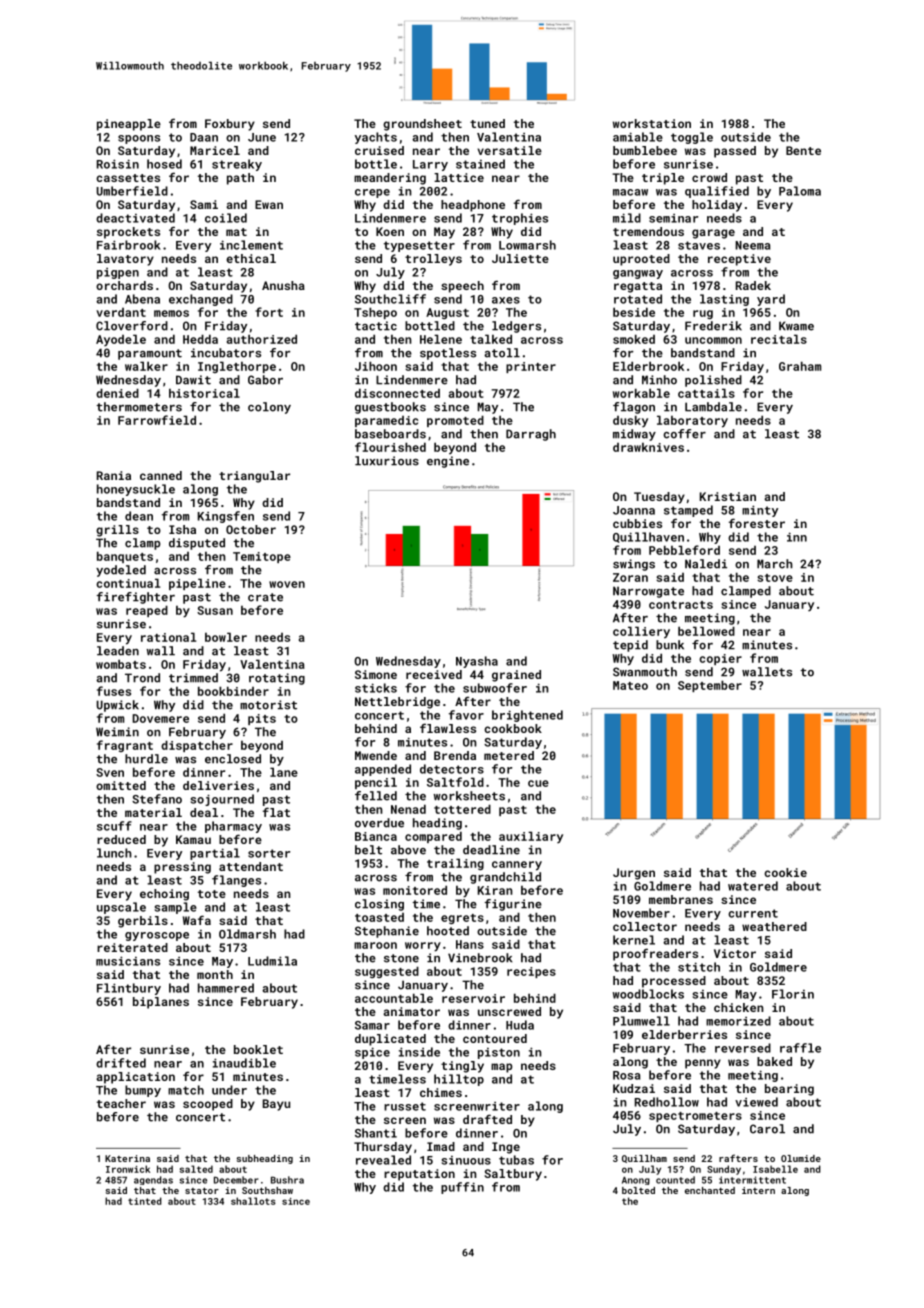 This screenshot has width=924, height=1308. Describe the element at coordinates (785, 872) in the screenshot. I see `cookie` at that location.
